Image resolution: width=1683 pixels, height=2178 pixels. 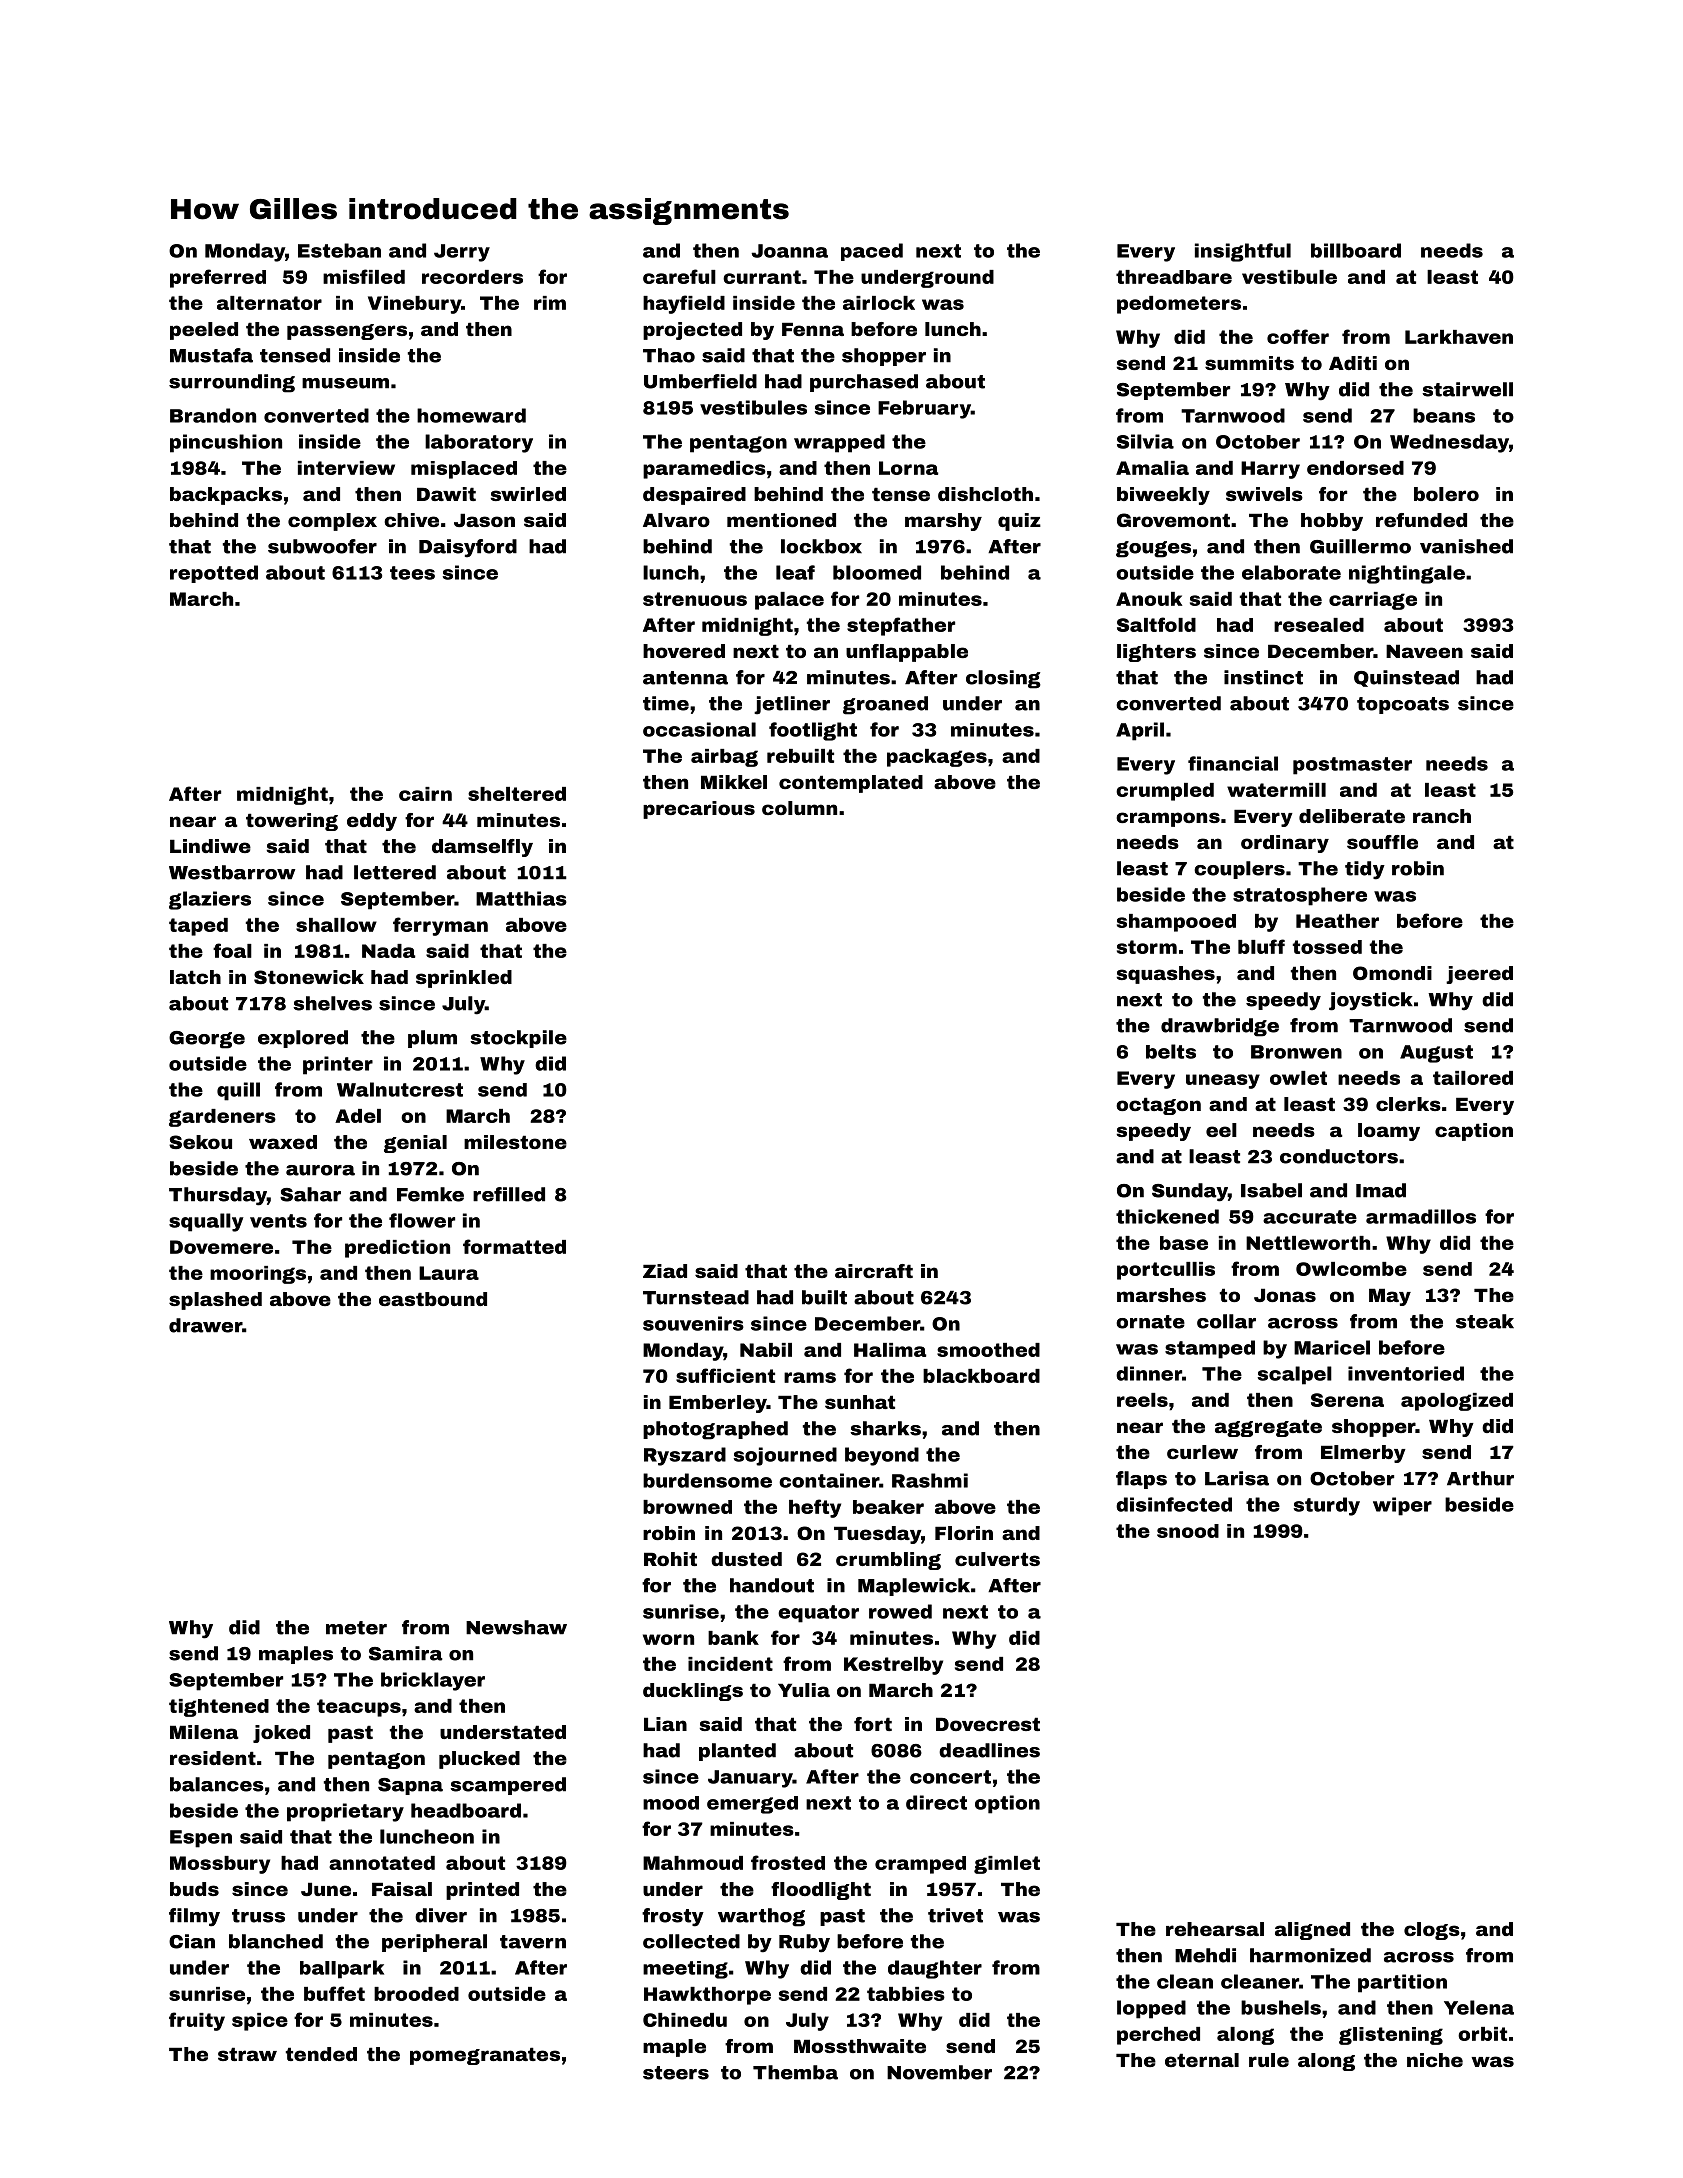 What do you see at coordinates (1406, 1373) in the screenshot?
I see `inventoried` at bounding box center [1406, 1373].
